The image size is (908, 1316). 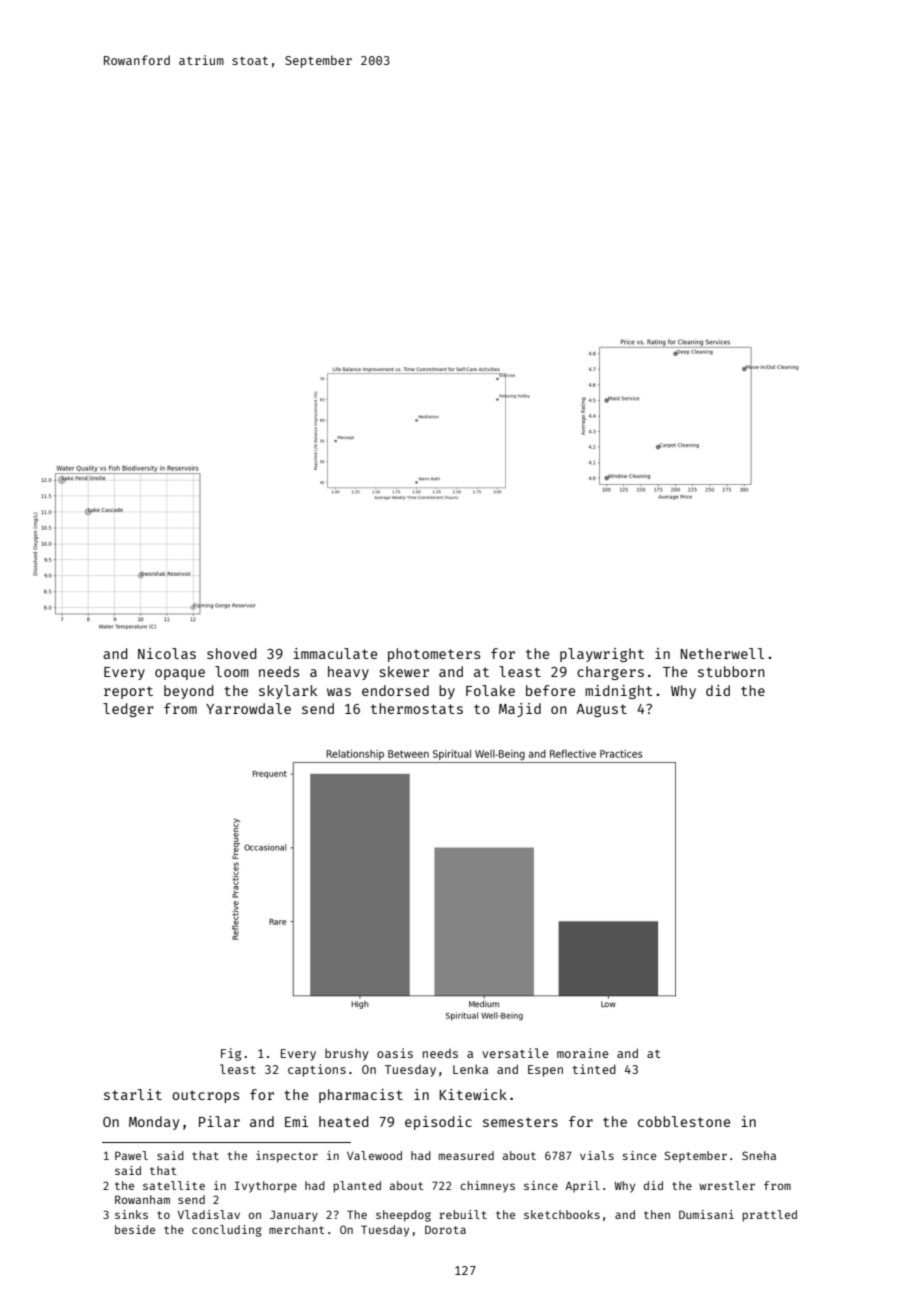 I want to click on versatile, so click(x=515, y=1053).
